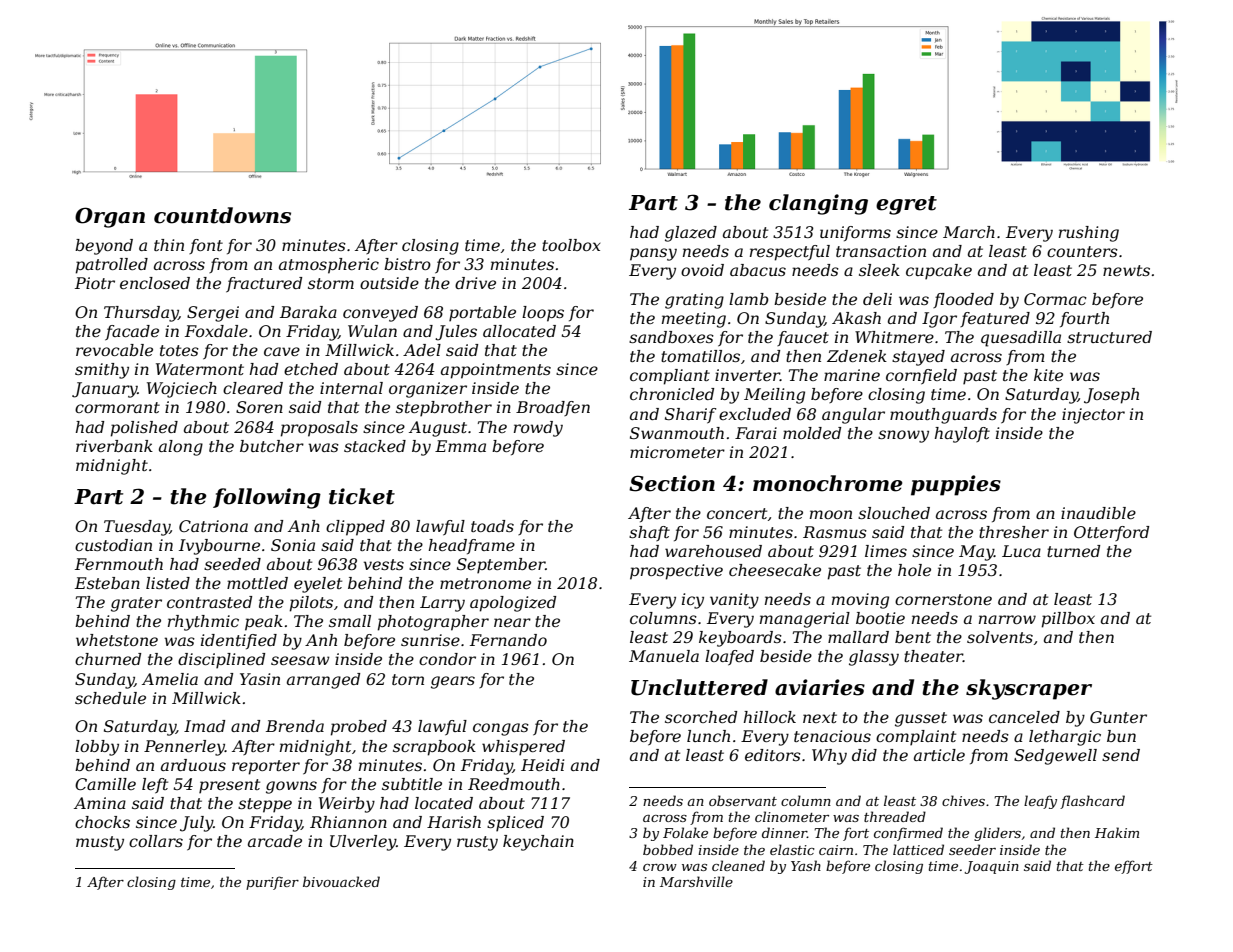  What do you see at coordinates (341, 881) in the screenshot?
I see `bivouacked` at bounding box center [341, 881].
